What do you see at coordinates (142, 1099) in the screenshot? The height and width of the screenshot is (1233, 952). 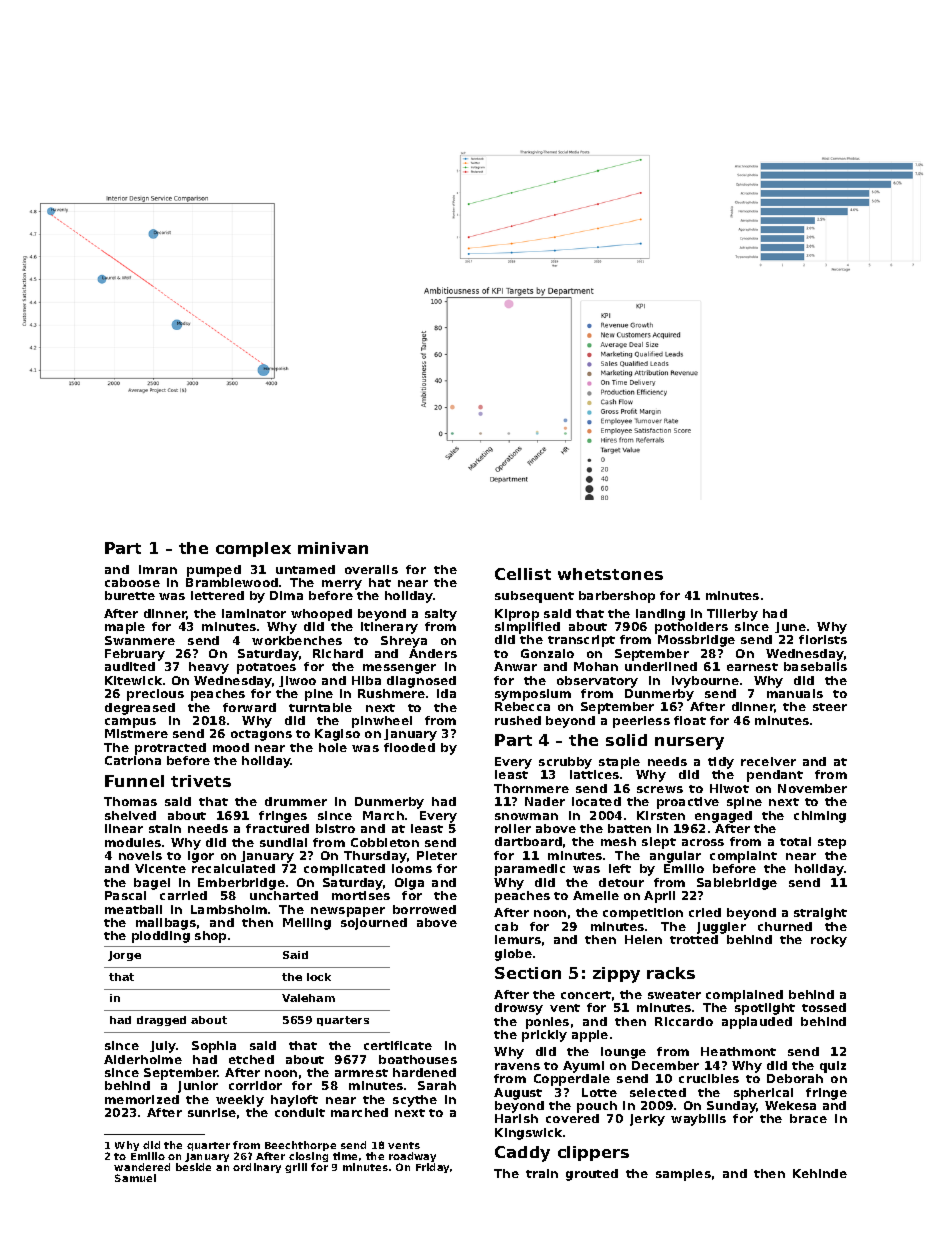 I see `memorized` at bounding box center [142, 1099].
